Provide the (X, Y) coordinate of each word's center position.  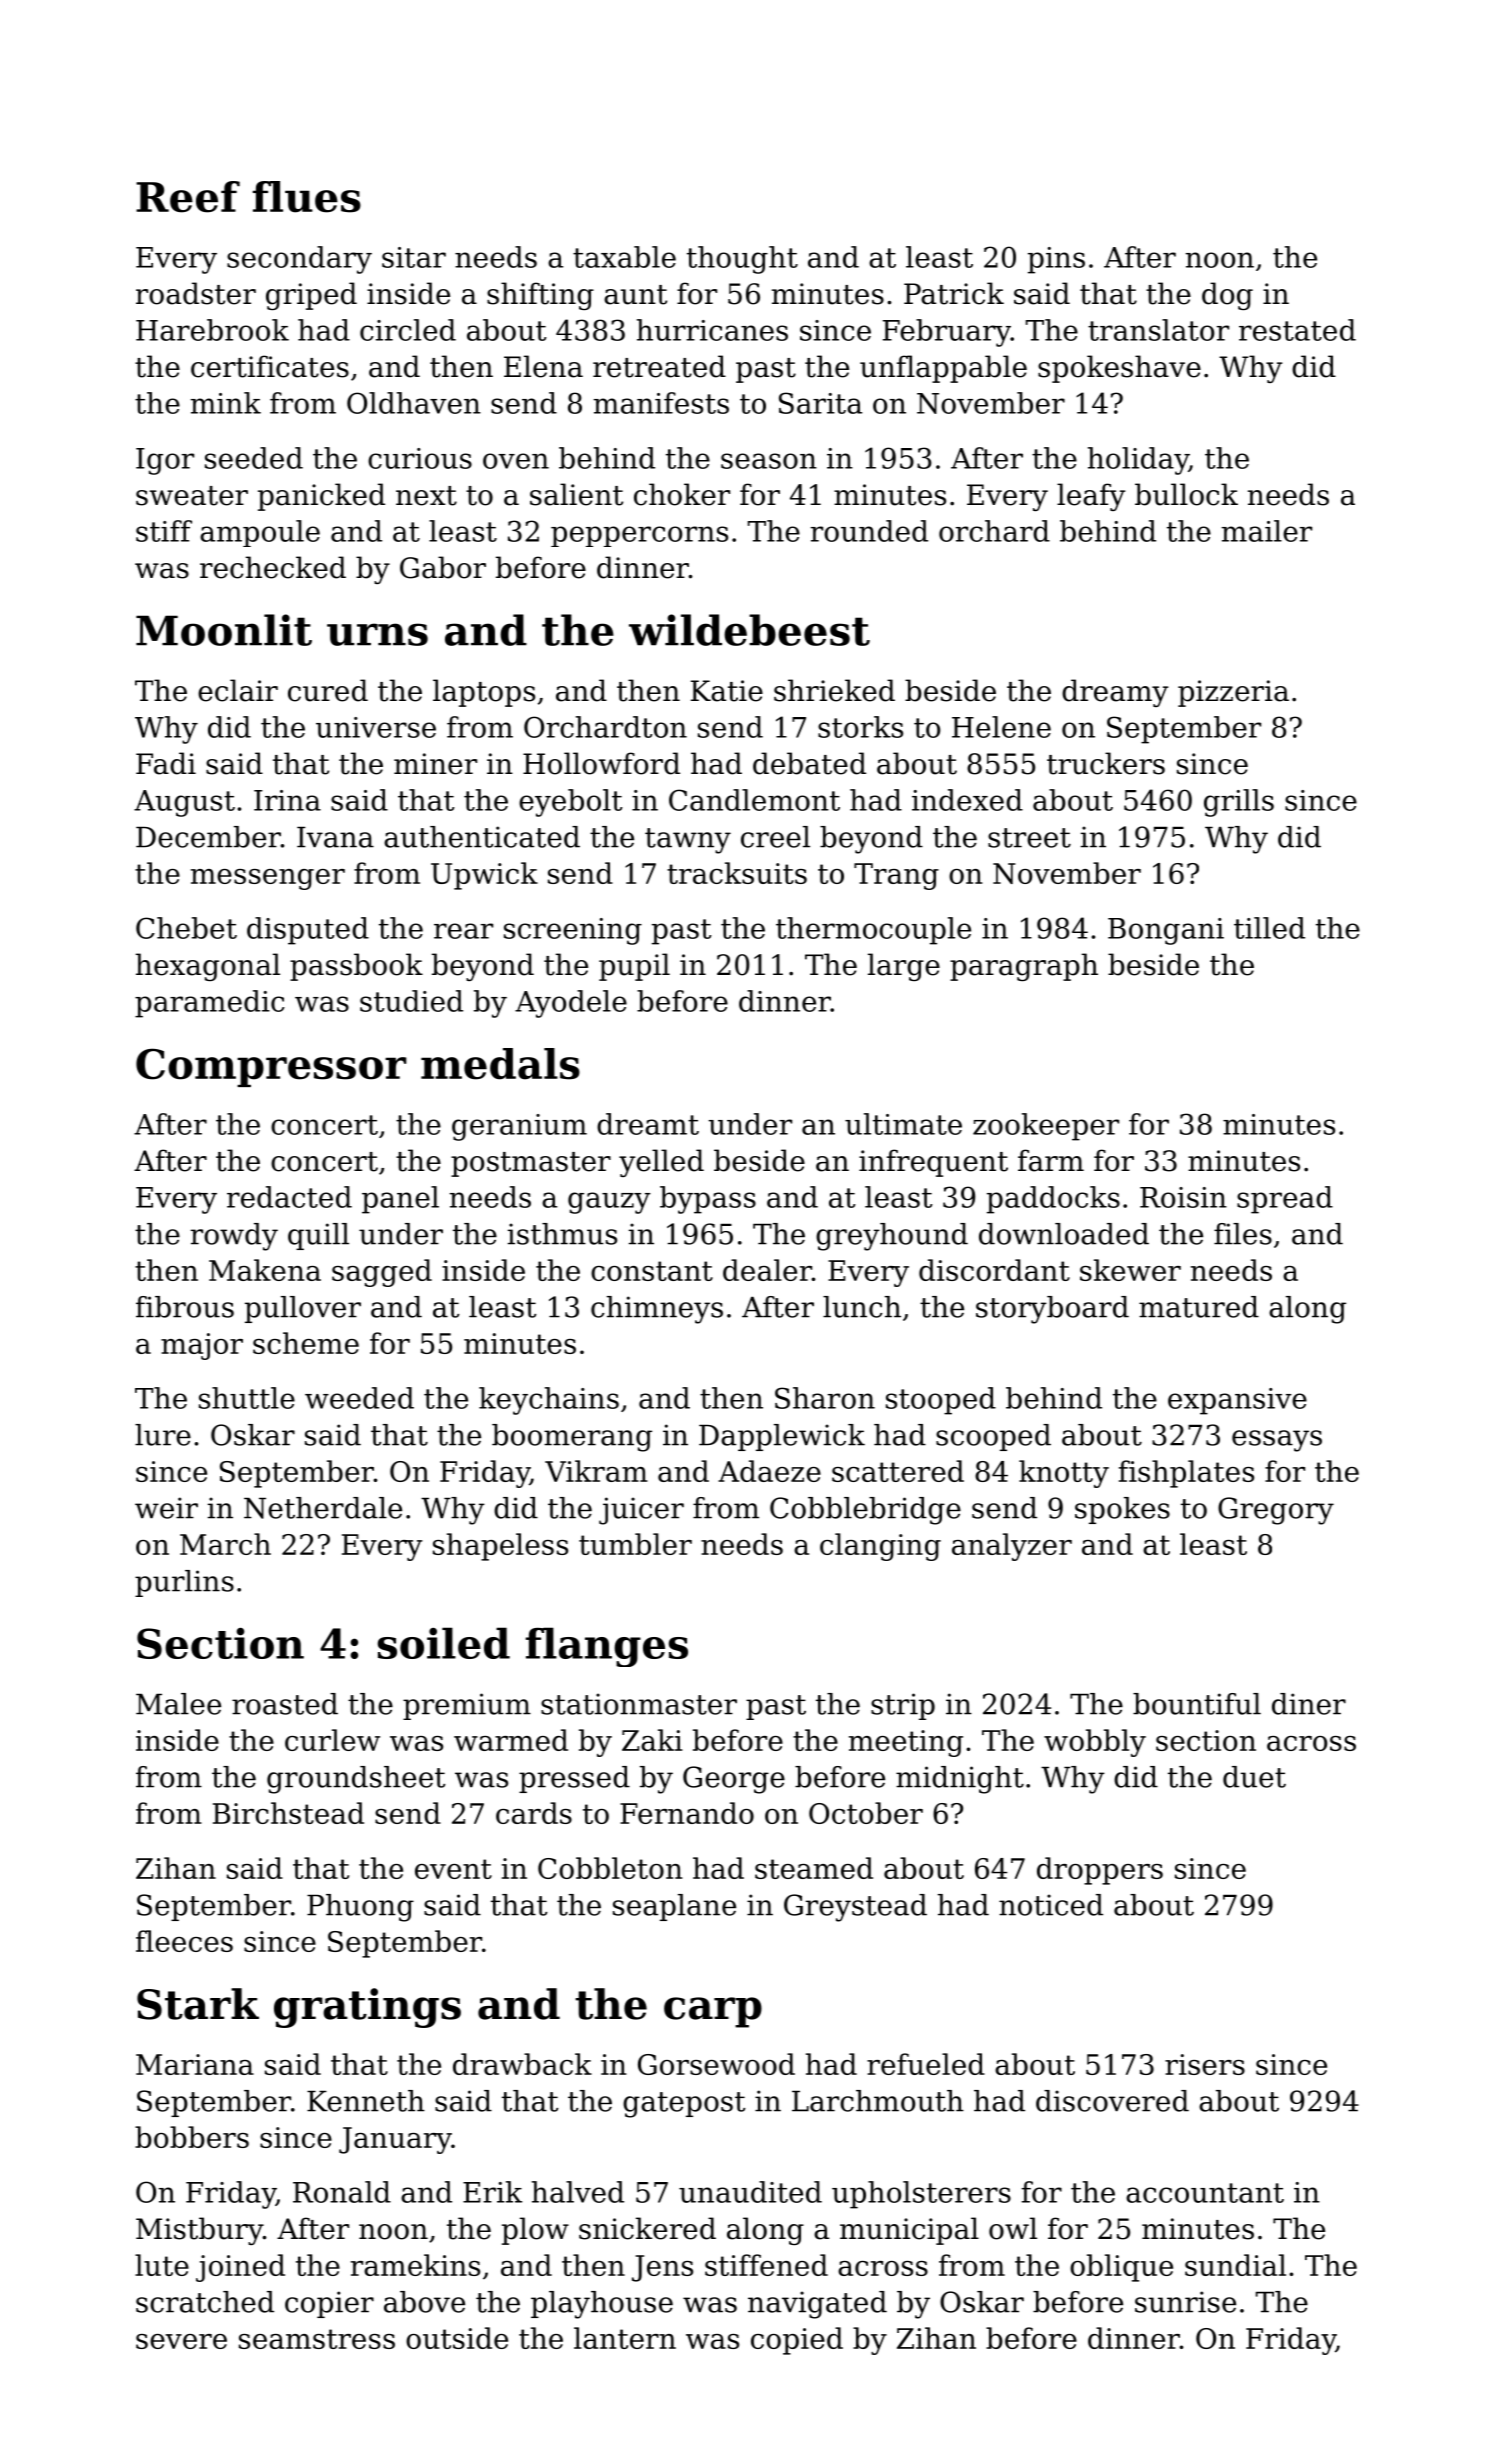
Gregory (1276, 1511)
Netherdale (323, 1508)
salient (576, 494)
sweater (192, 496)
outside (457, 2338)
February (947, 333)
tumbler (635, 1544)
